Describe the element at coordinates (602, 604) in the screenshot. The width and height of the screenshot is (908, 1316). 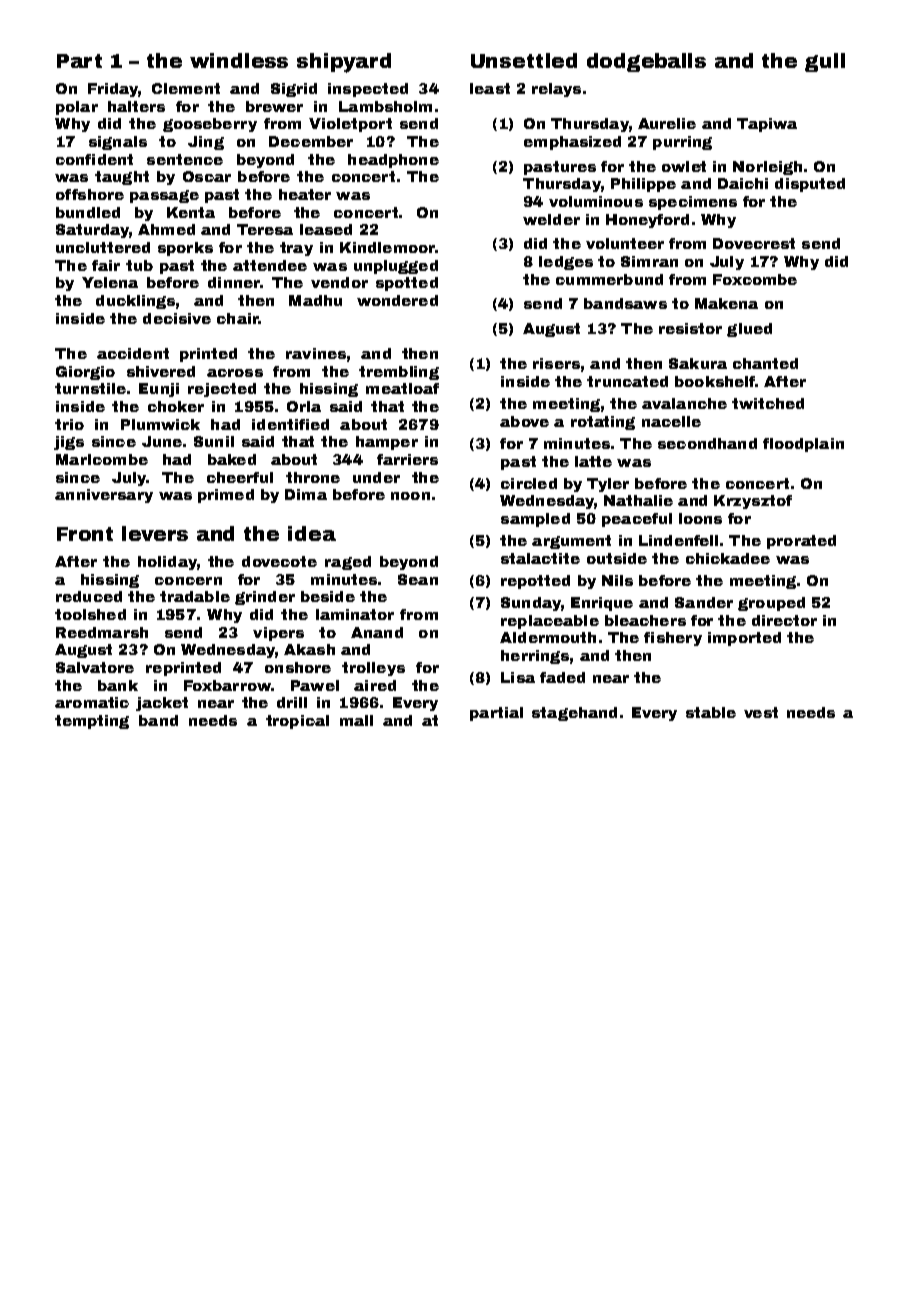
I see `Enrique` at that location.
